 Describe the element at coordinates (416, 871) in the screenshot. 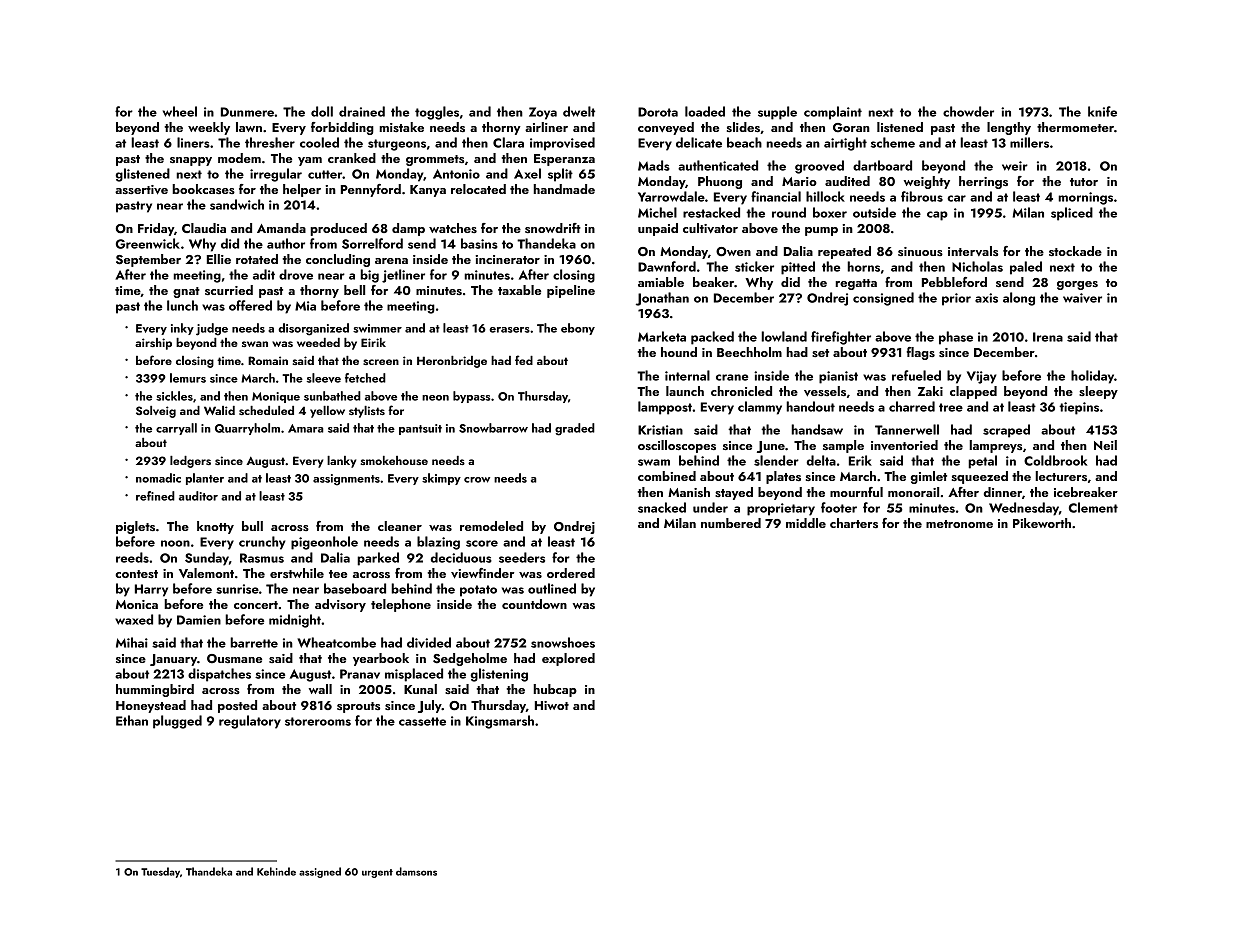

I see `damsons` at that location.
